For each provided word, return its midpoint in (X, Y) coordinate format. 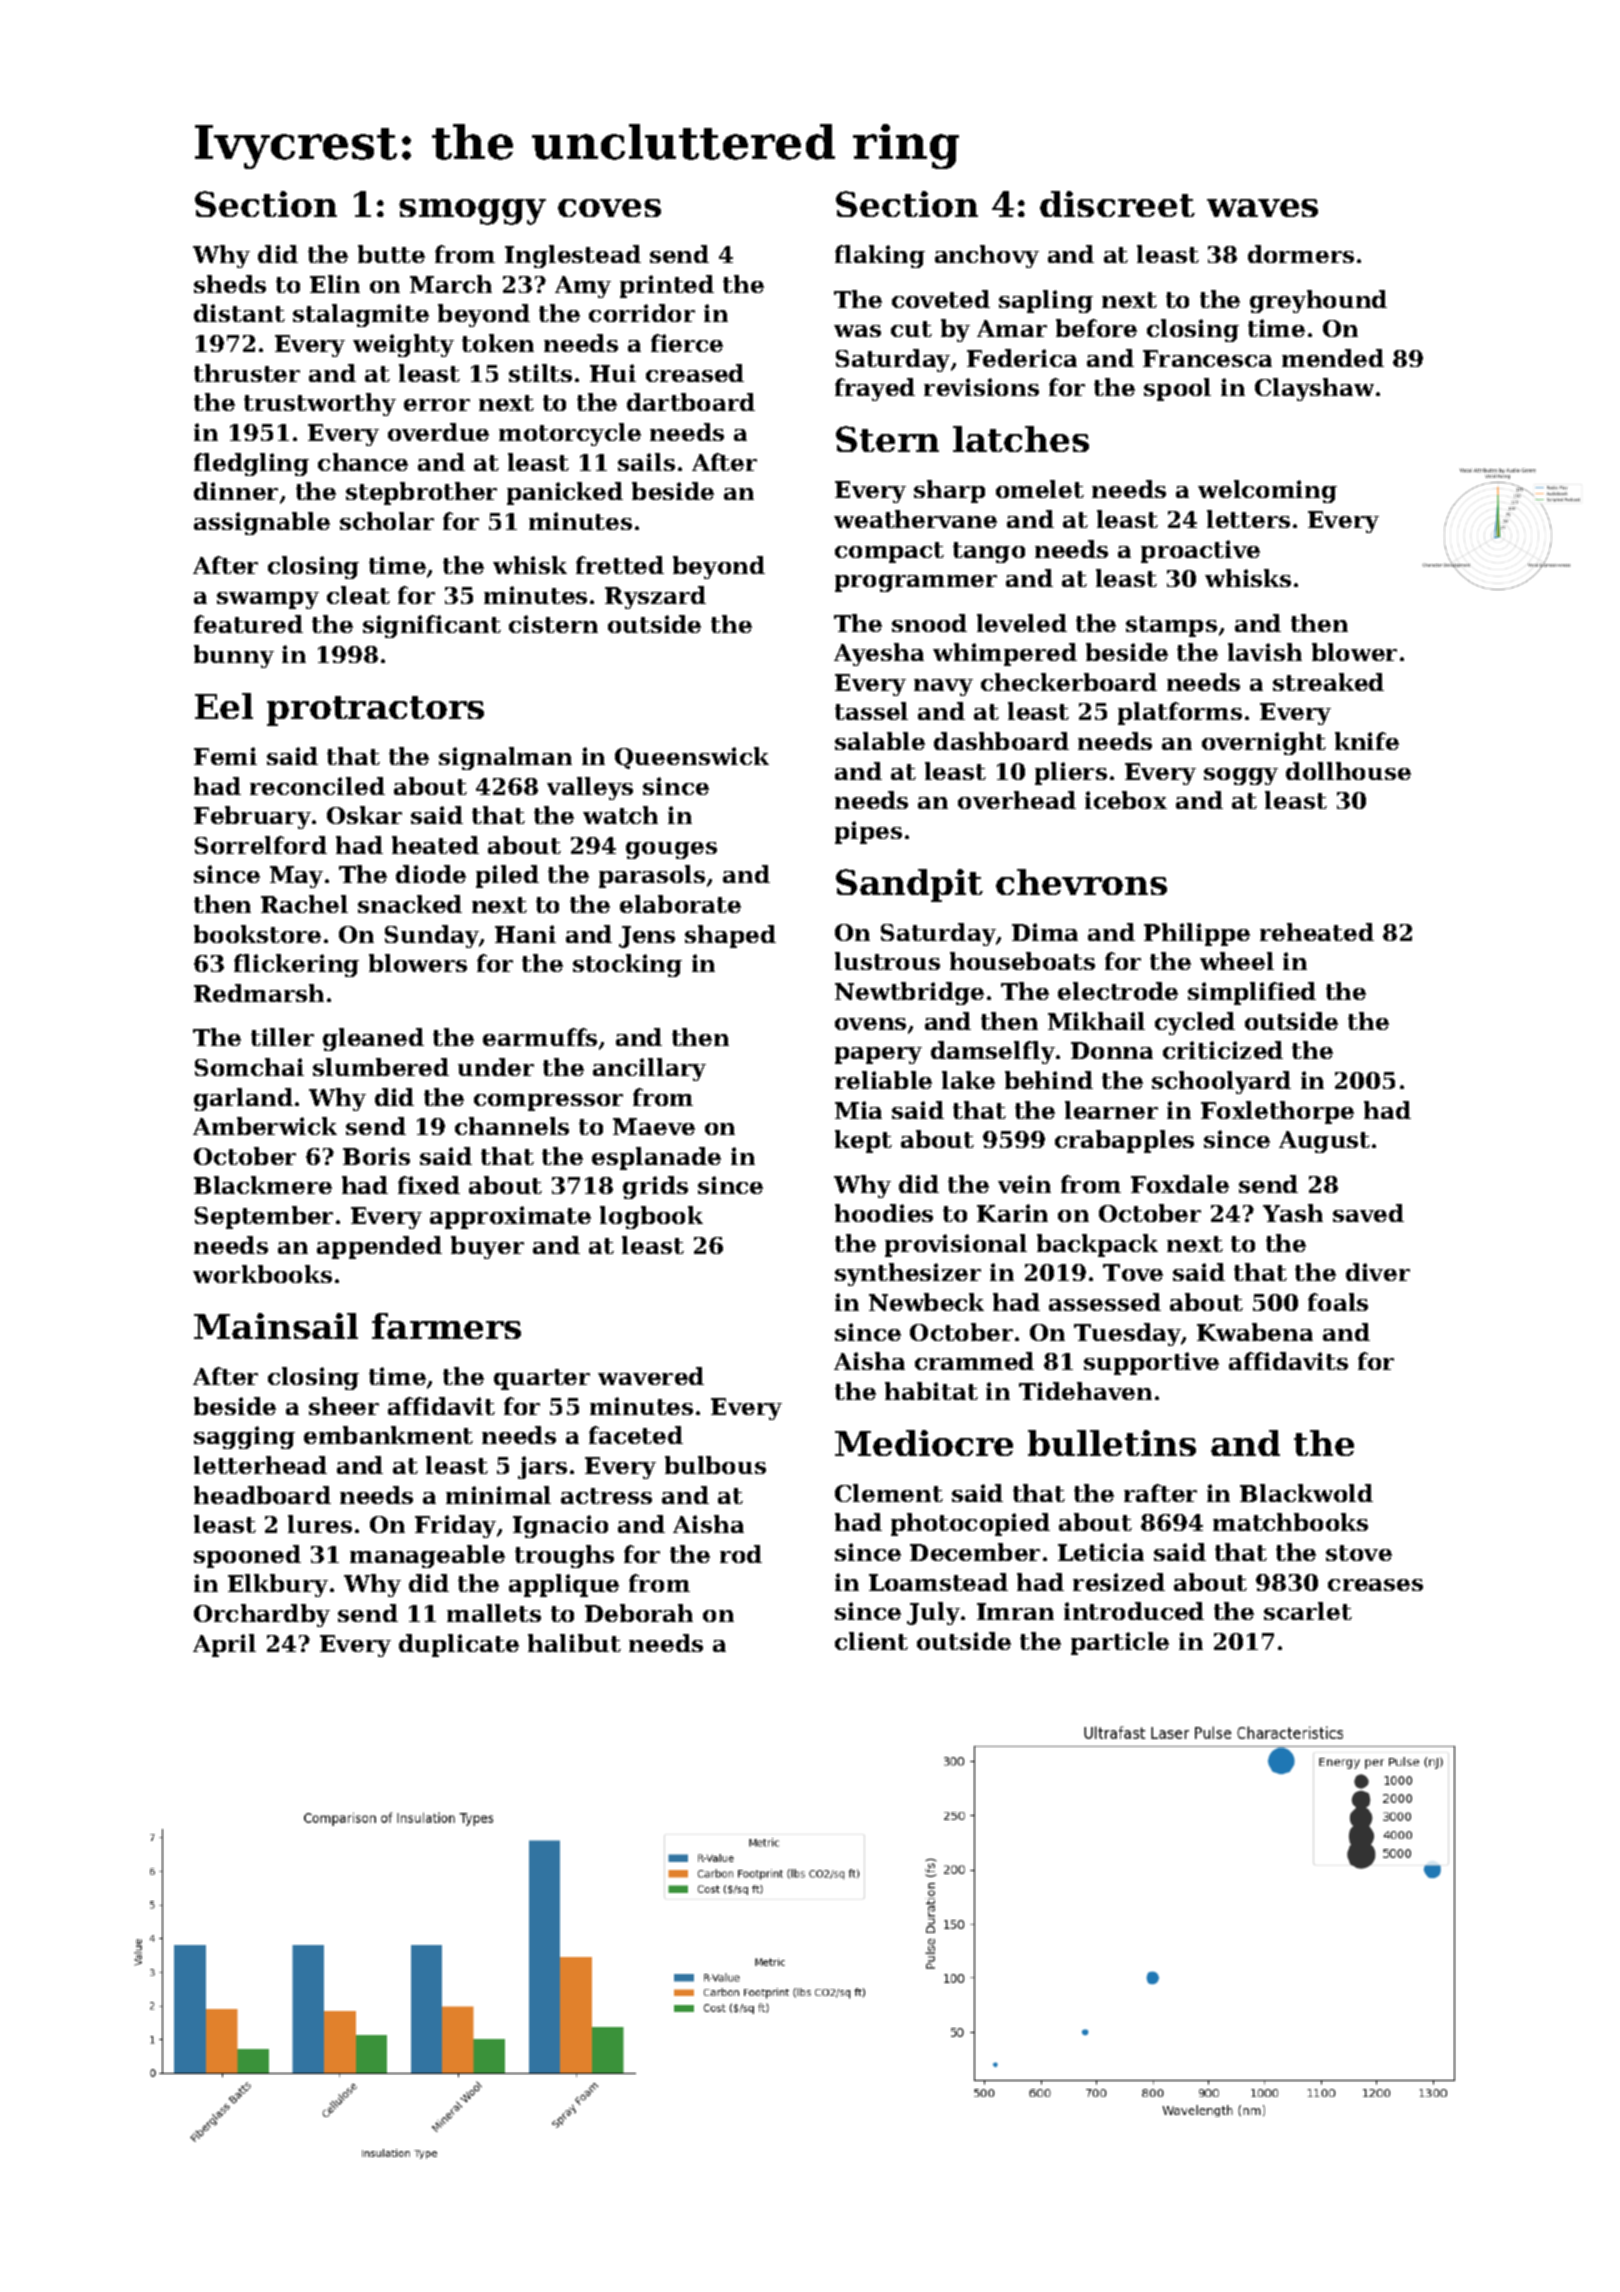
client (871, 1641)
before (1096, 328)
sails (646, 462)
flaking (880, 256)
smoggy (472, 212)
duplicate (459, 1645)
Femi (225, 756)
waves (1262, 208)
